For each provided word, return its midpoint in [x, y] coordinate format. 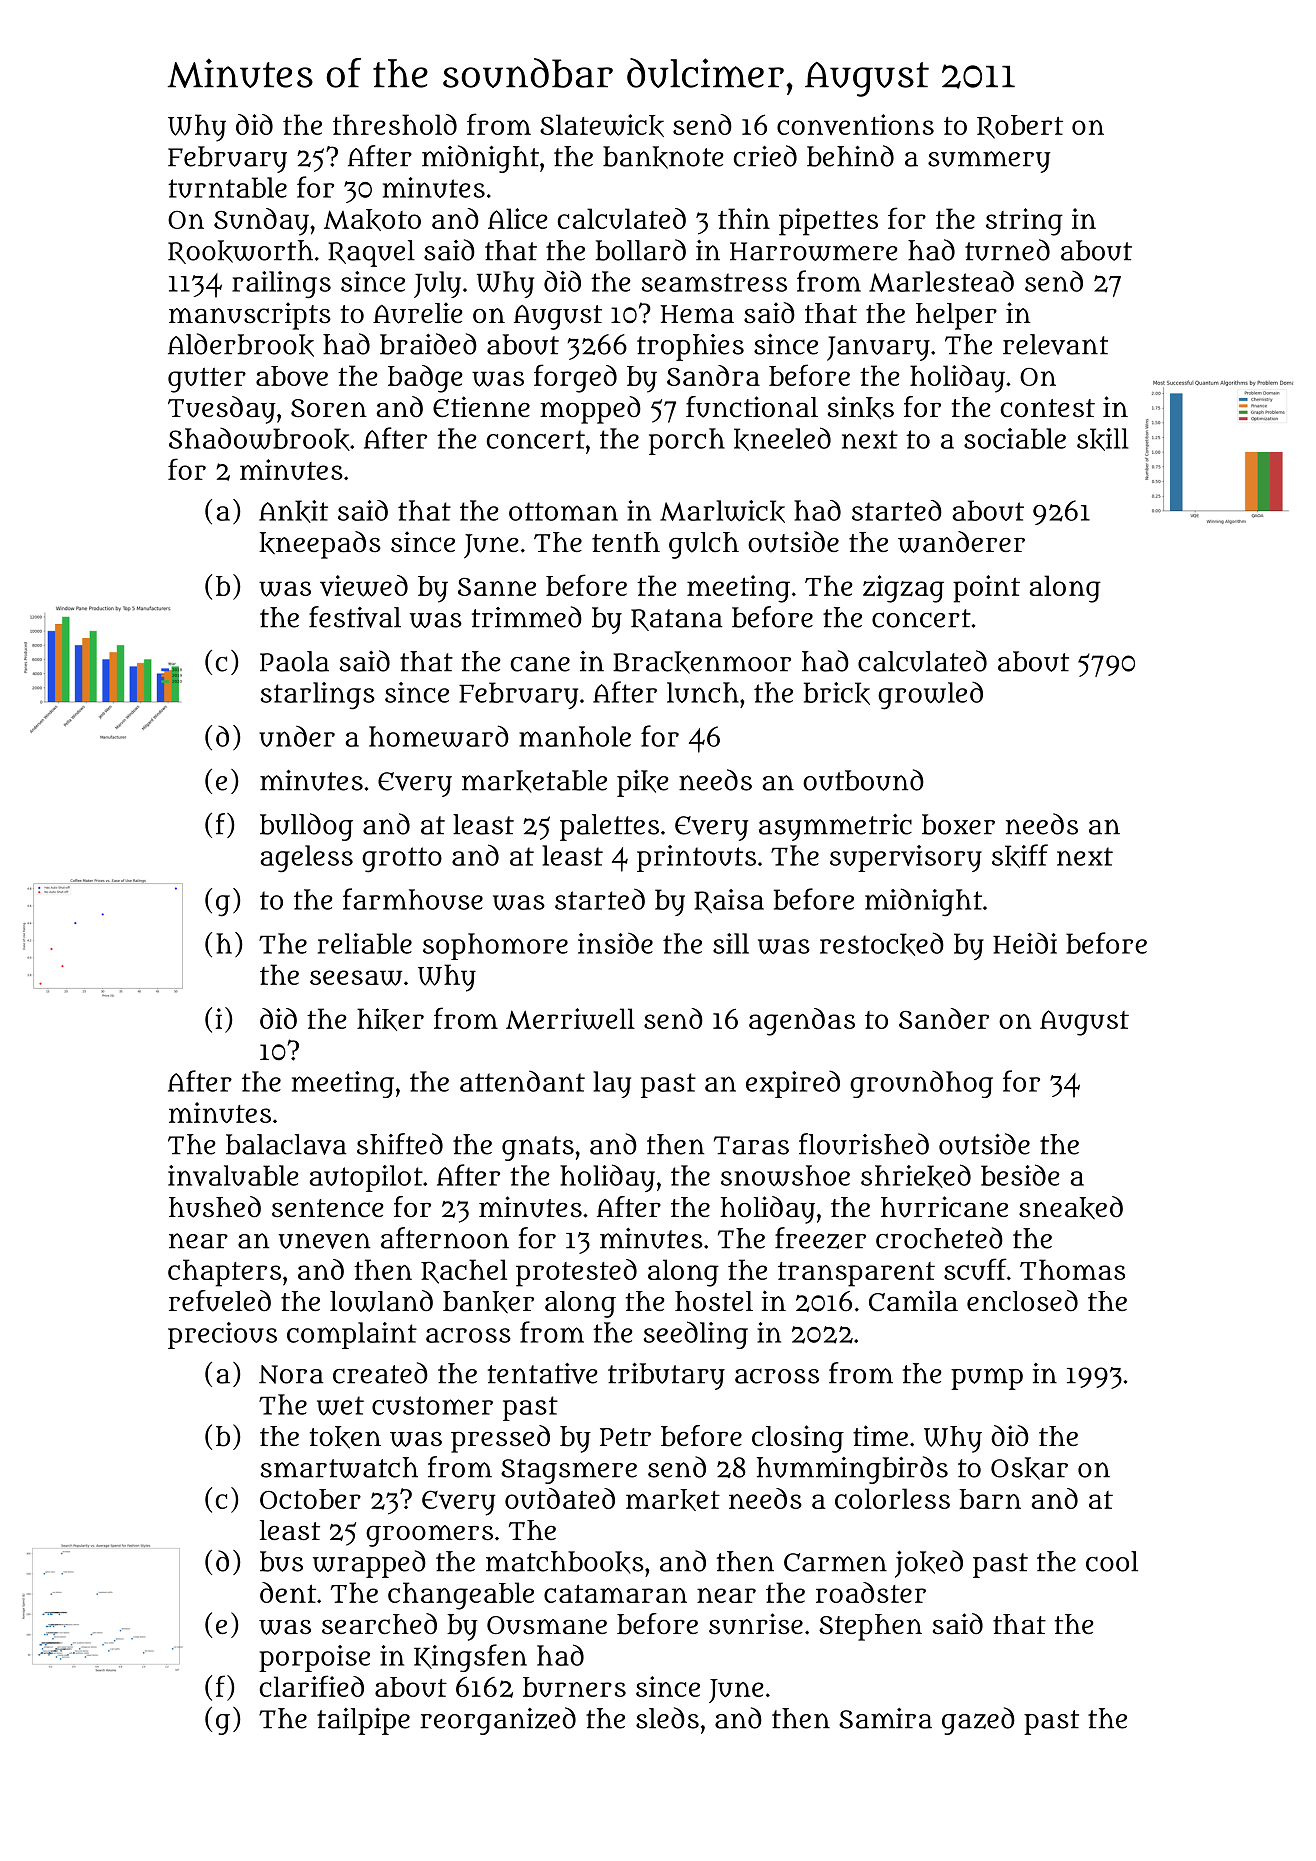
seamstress [714, 282]
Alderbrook [241, 345]
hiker [390, 1019]
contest [1048, 408]
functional [752, 407]
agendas [802, 1022]
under [297, 736]
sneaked [1071, 1207]
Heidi [1025, 943]
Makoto [372, 220]
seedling [696, 1335]
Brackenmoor [702, 662]
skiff [1020, 856]
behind [850, 156]
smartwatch [339, 1467]
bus [281, 1561]
